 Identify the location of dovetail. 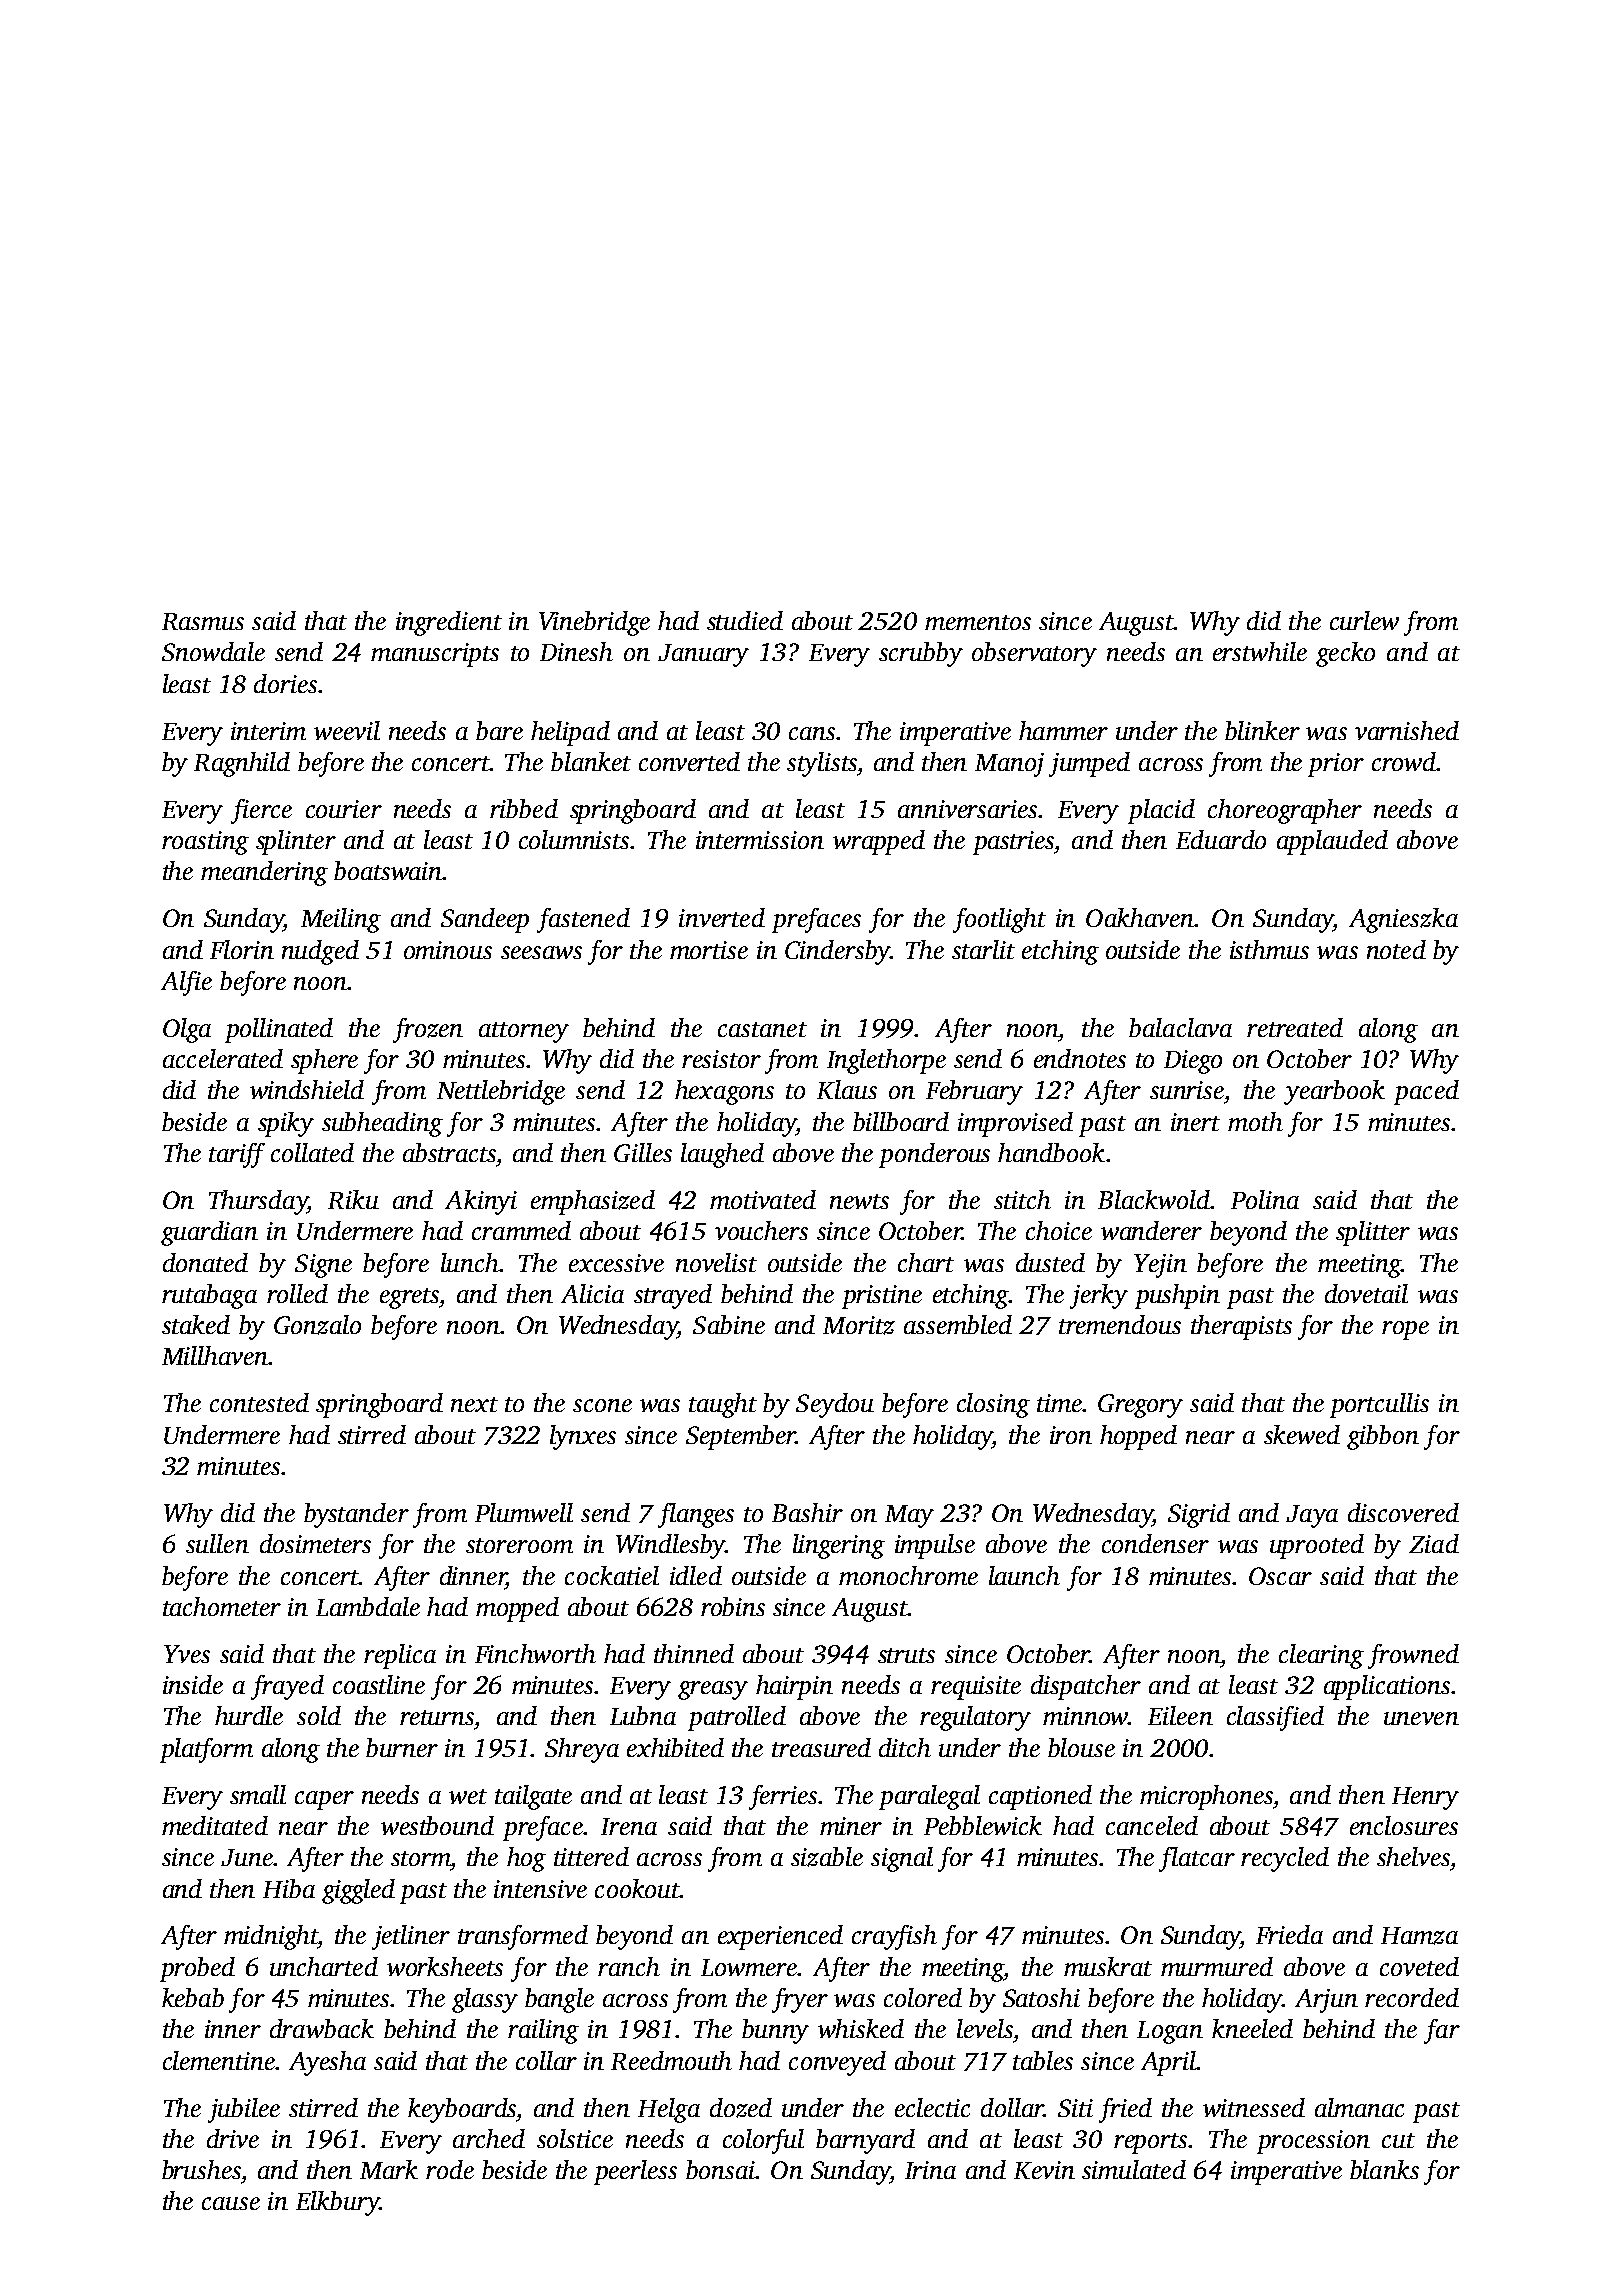
(1366, 1293).
